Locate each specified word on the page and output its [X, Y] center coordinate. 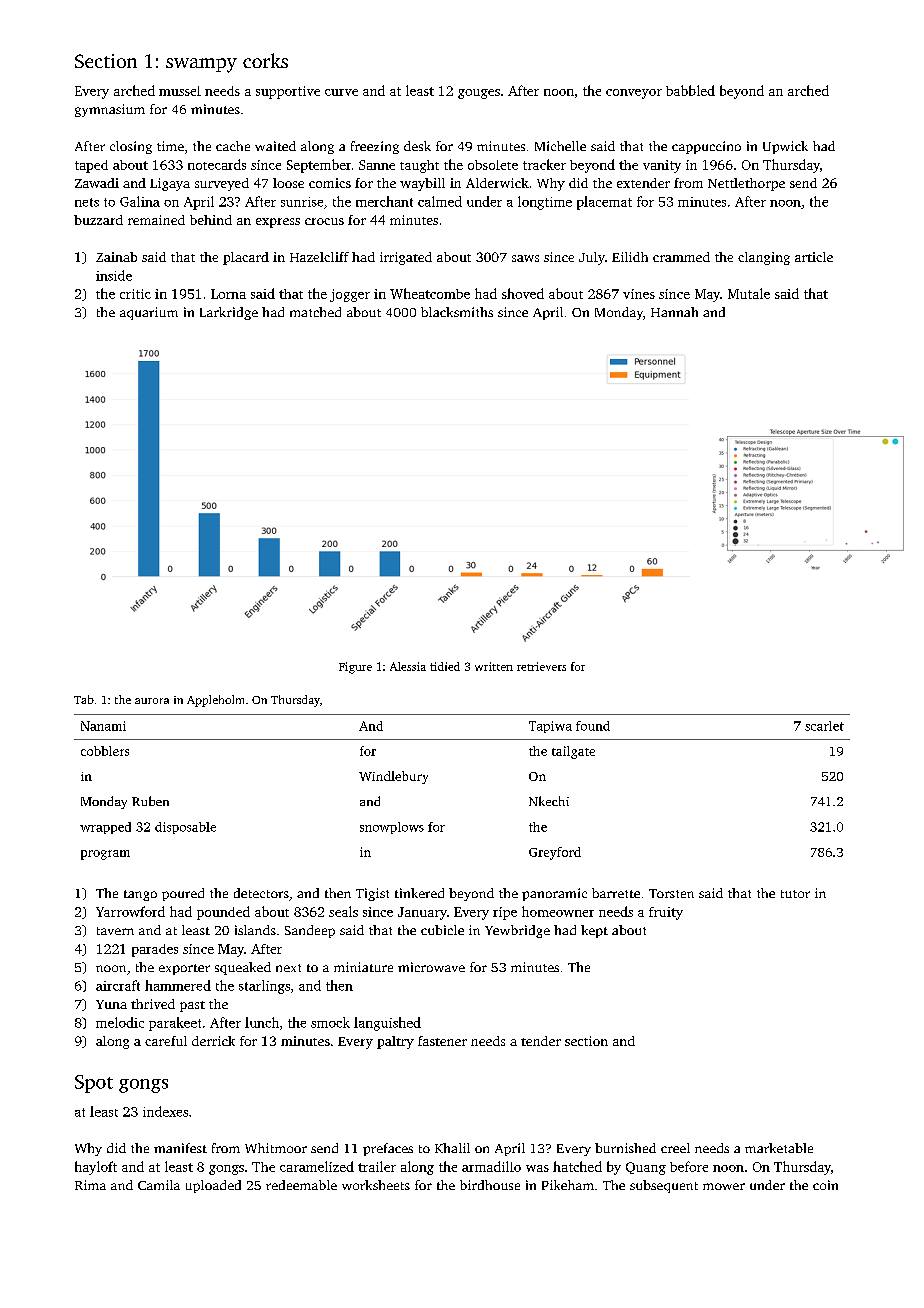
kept [594, 931]
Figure [355, 668]
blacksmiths [457, 312]
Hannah [674, 312]
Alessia [408, 666]
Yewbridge [517, 931]
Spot [94, 1084]
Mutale [749, 293]
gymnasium [110, 110]
